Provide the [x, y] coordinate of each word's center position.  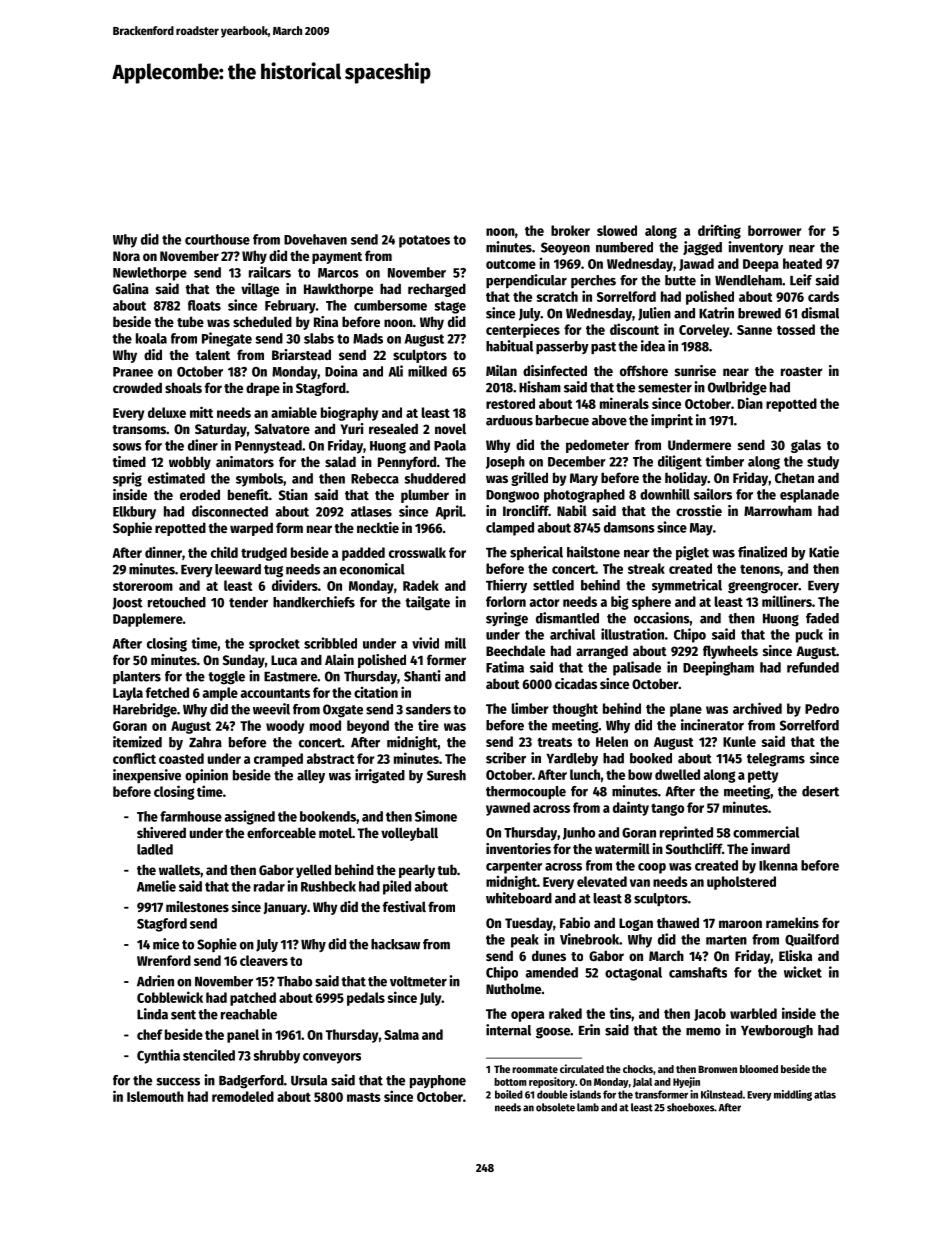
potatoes [424, 241]
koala [151, 338]
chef [150, 1034]
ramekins [792, 922]
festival [404, 906]
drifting [719, 231]
